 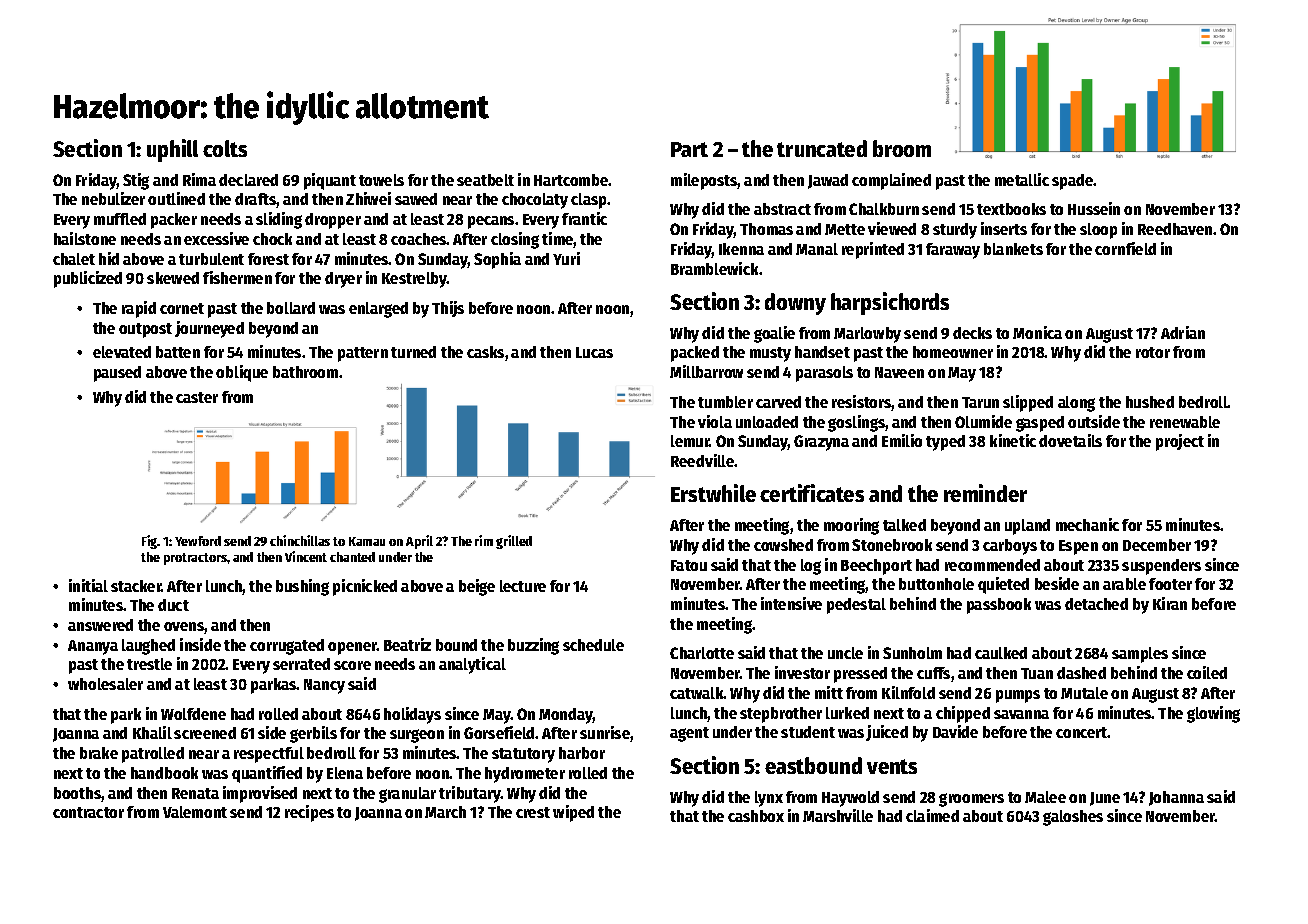 What do you see at coordinates (197, 397) in the page?
I see `caster` at bounding box center [197, 397].
